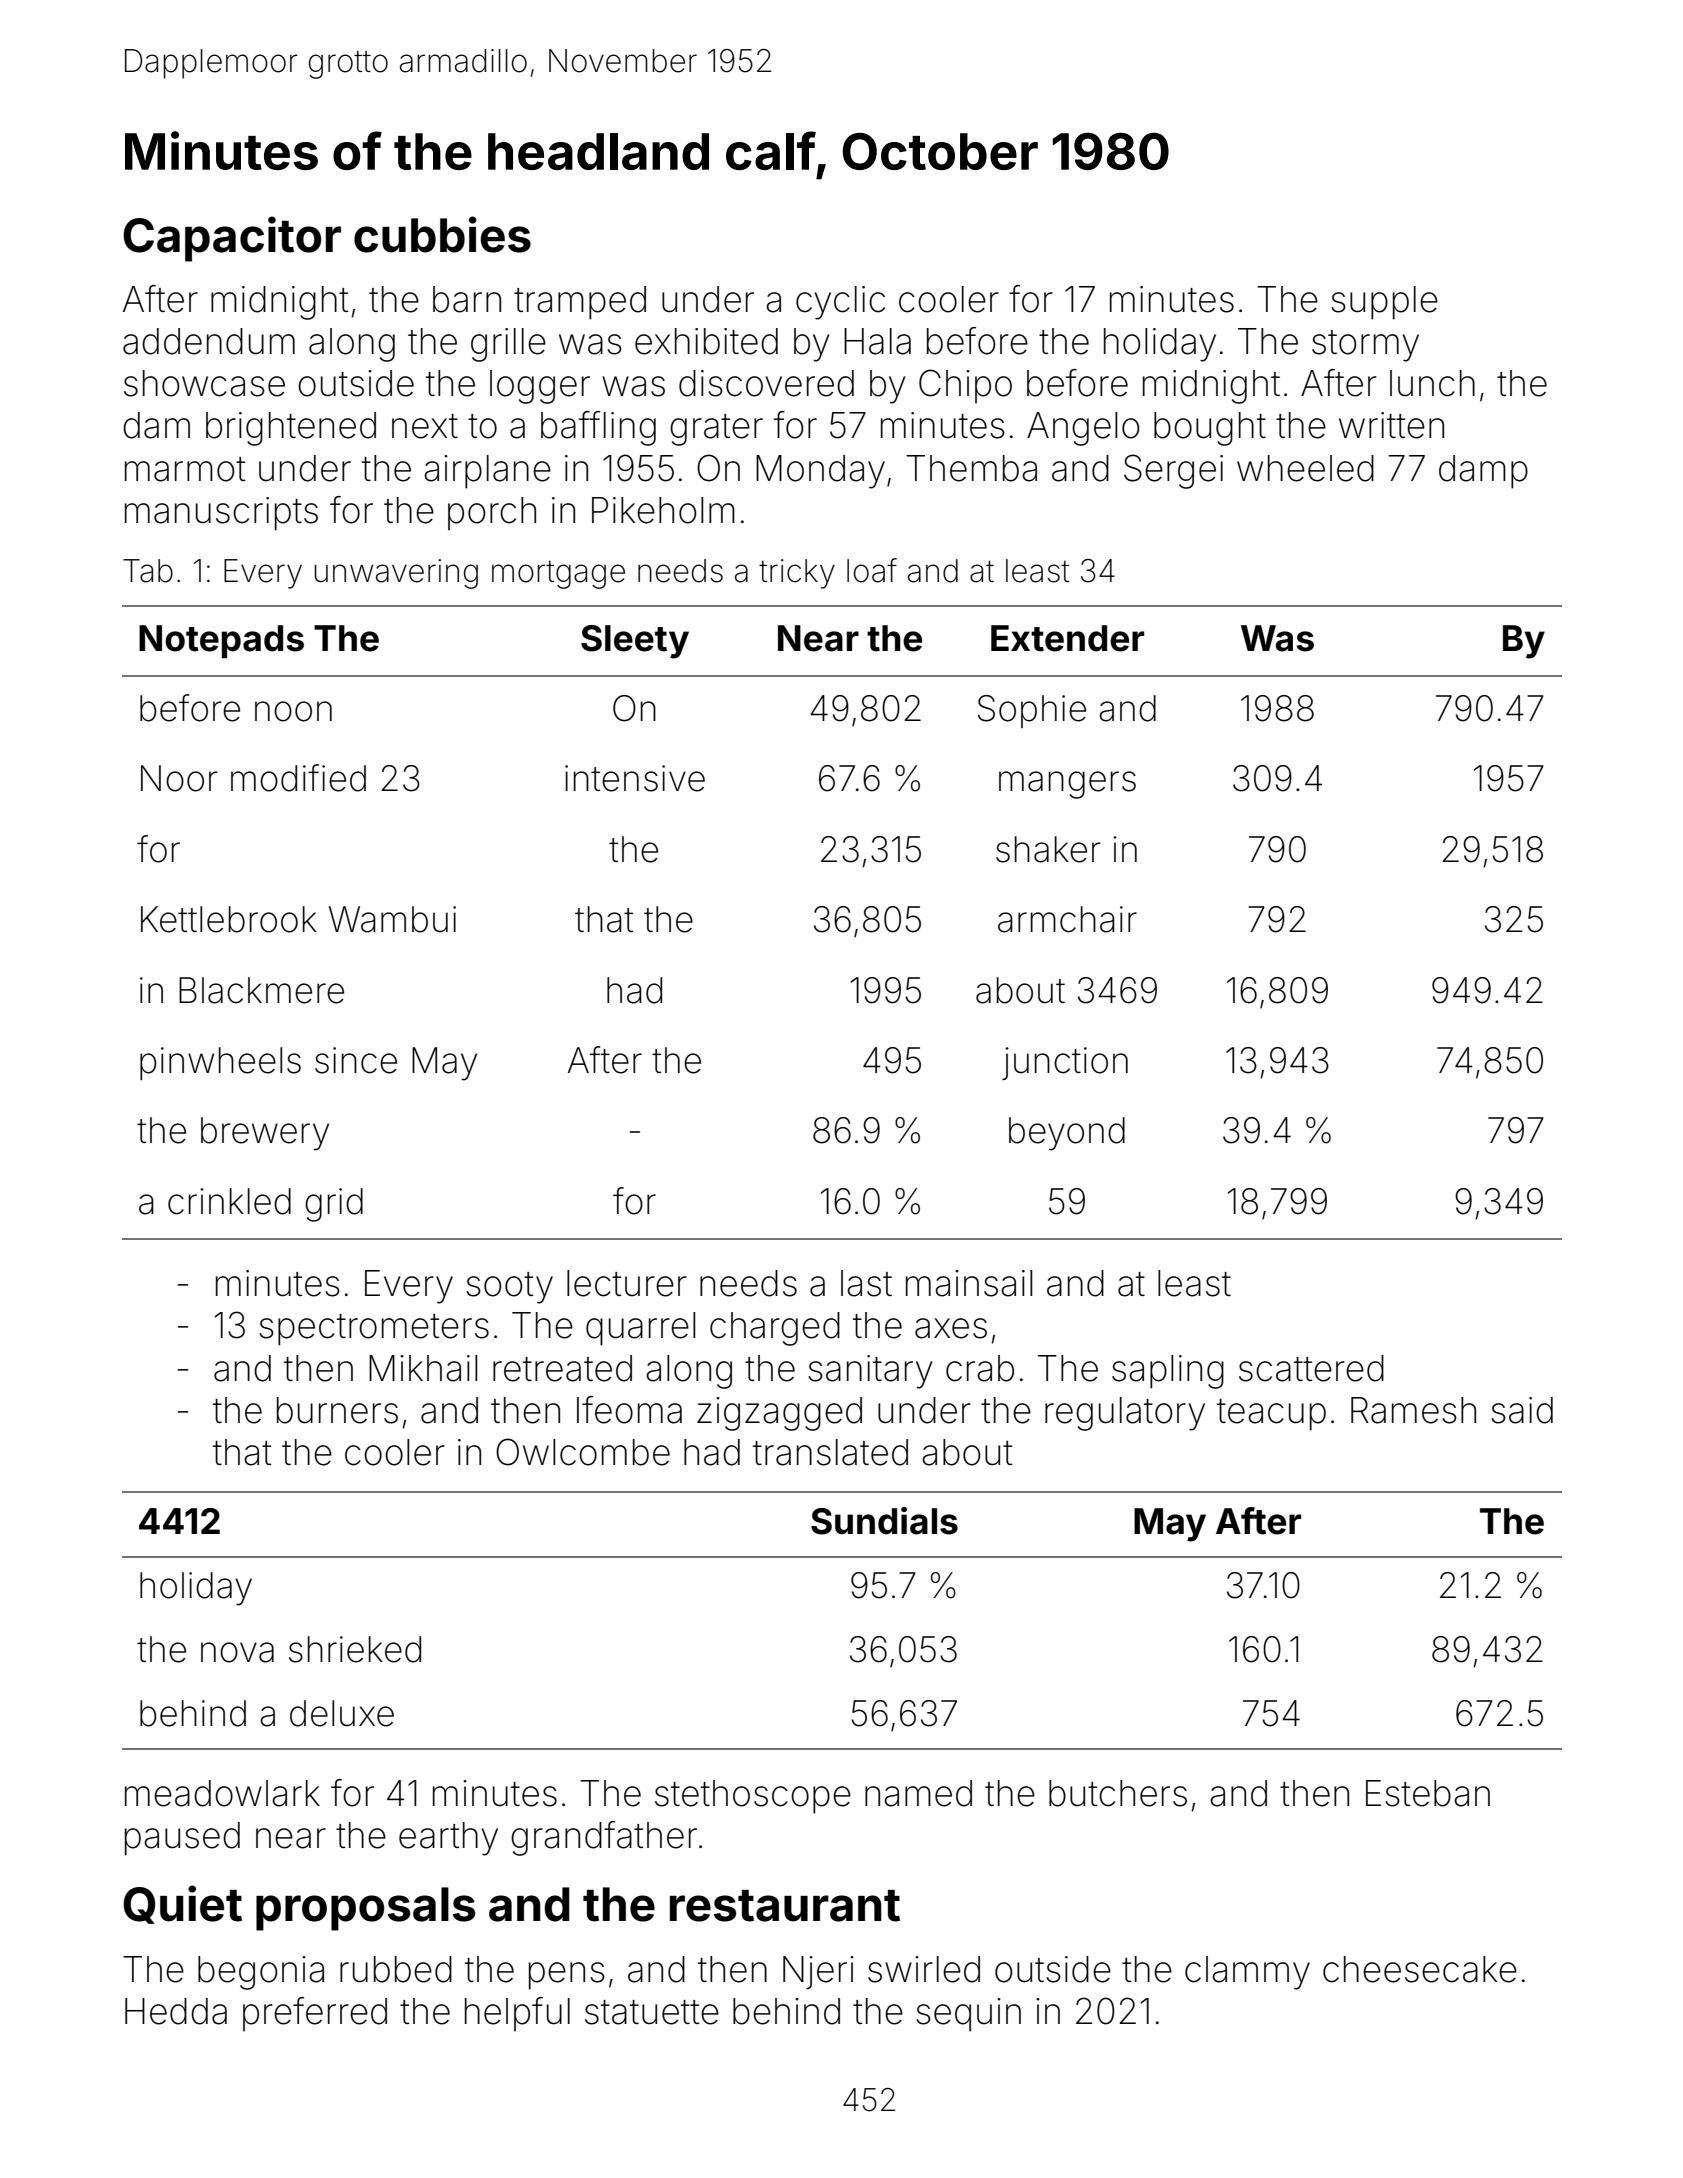 This screenshot has height=2178, width=1683. Describe the element at coordinates (1522, 1410) in the screenshot. I see `said` at that location.
